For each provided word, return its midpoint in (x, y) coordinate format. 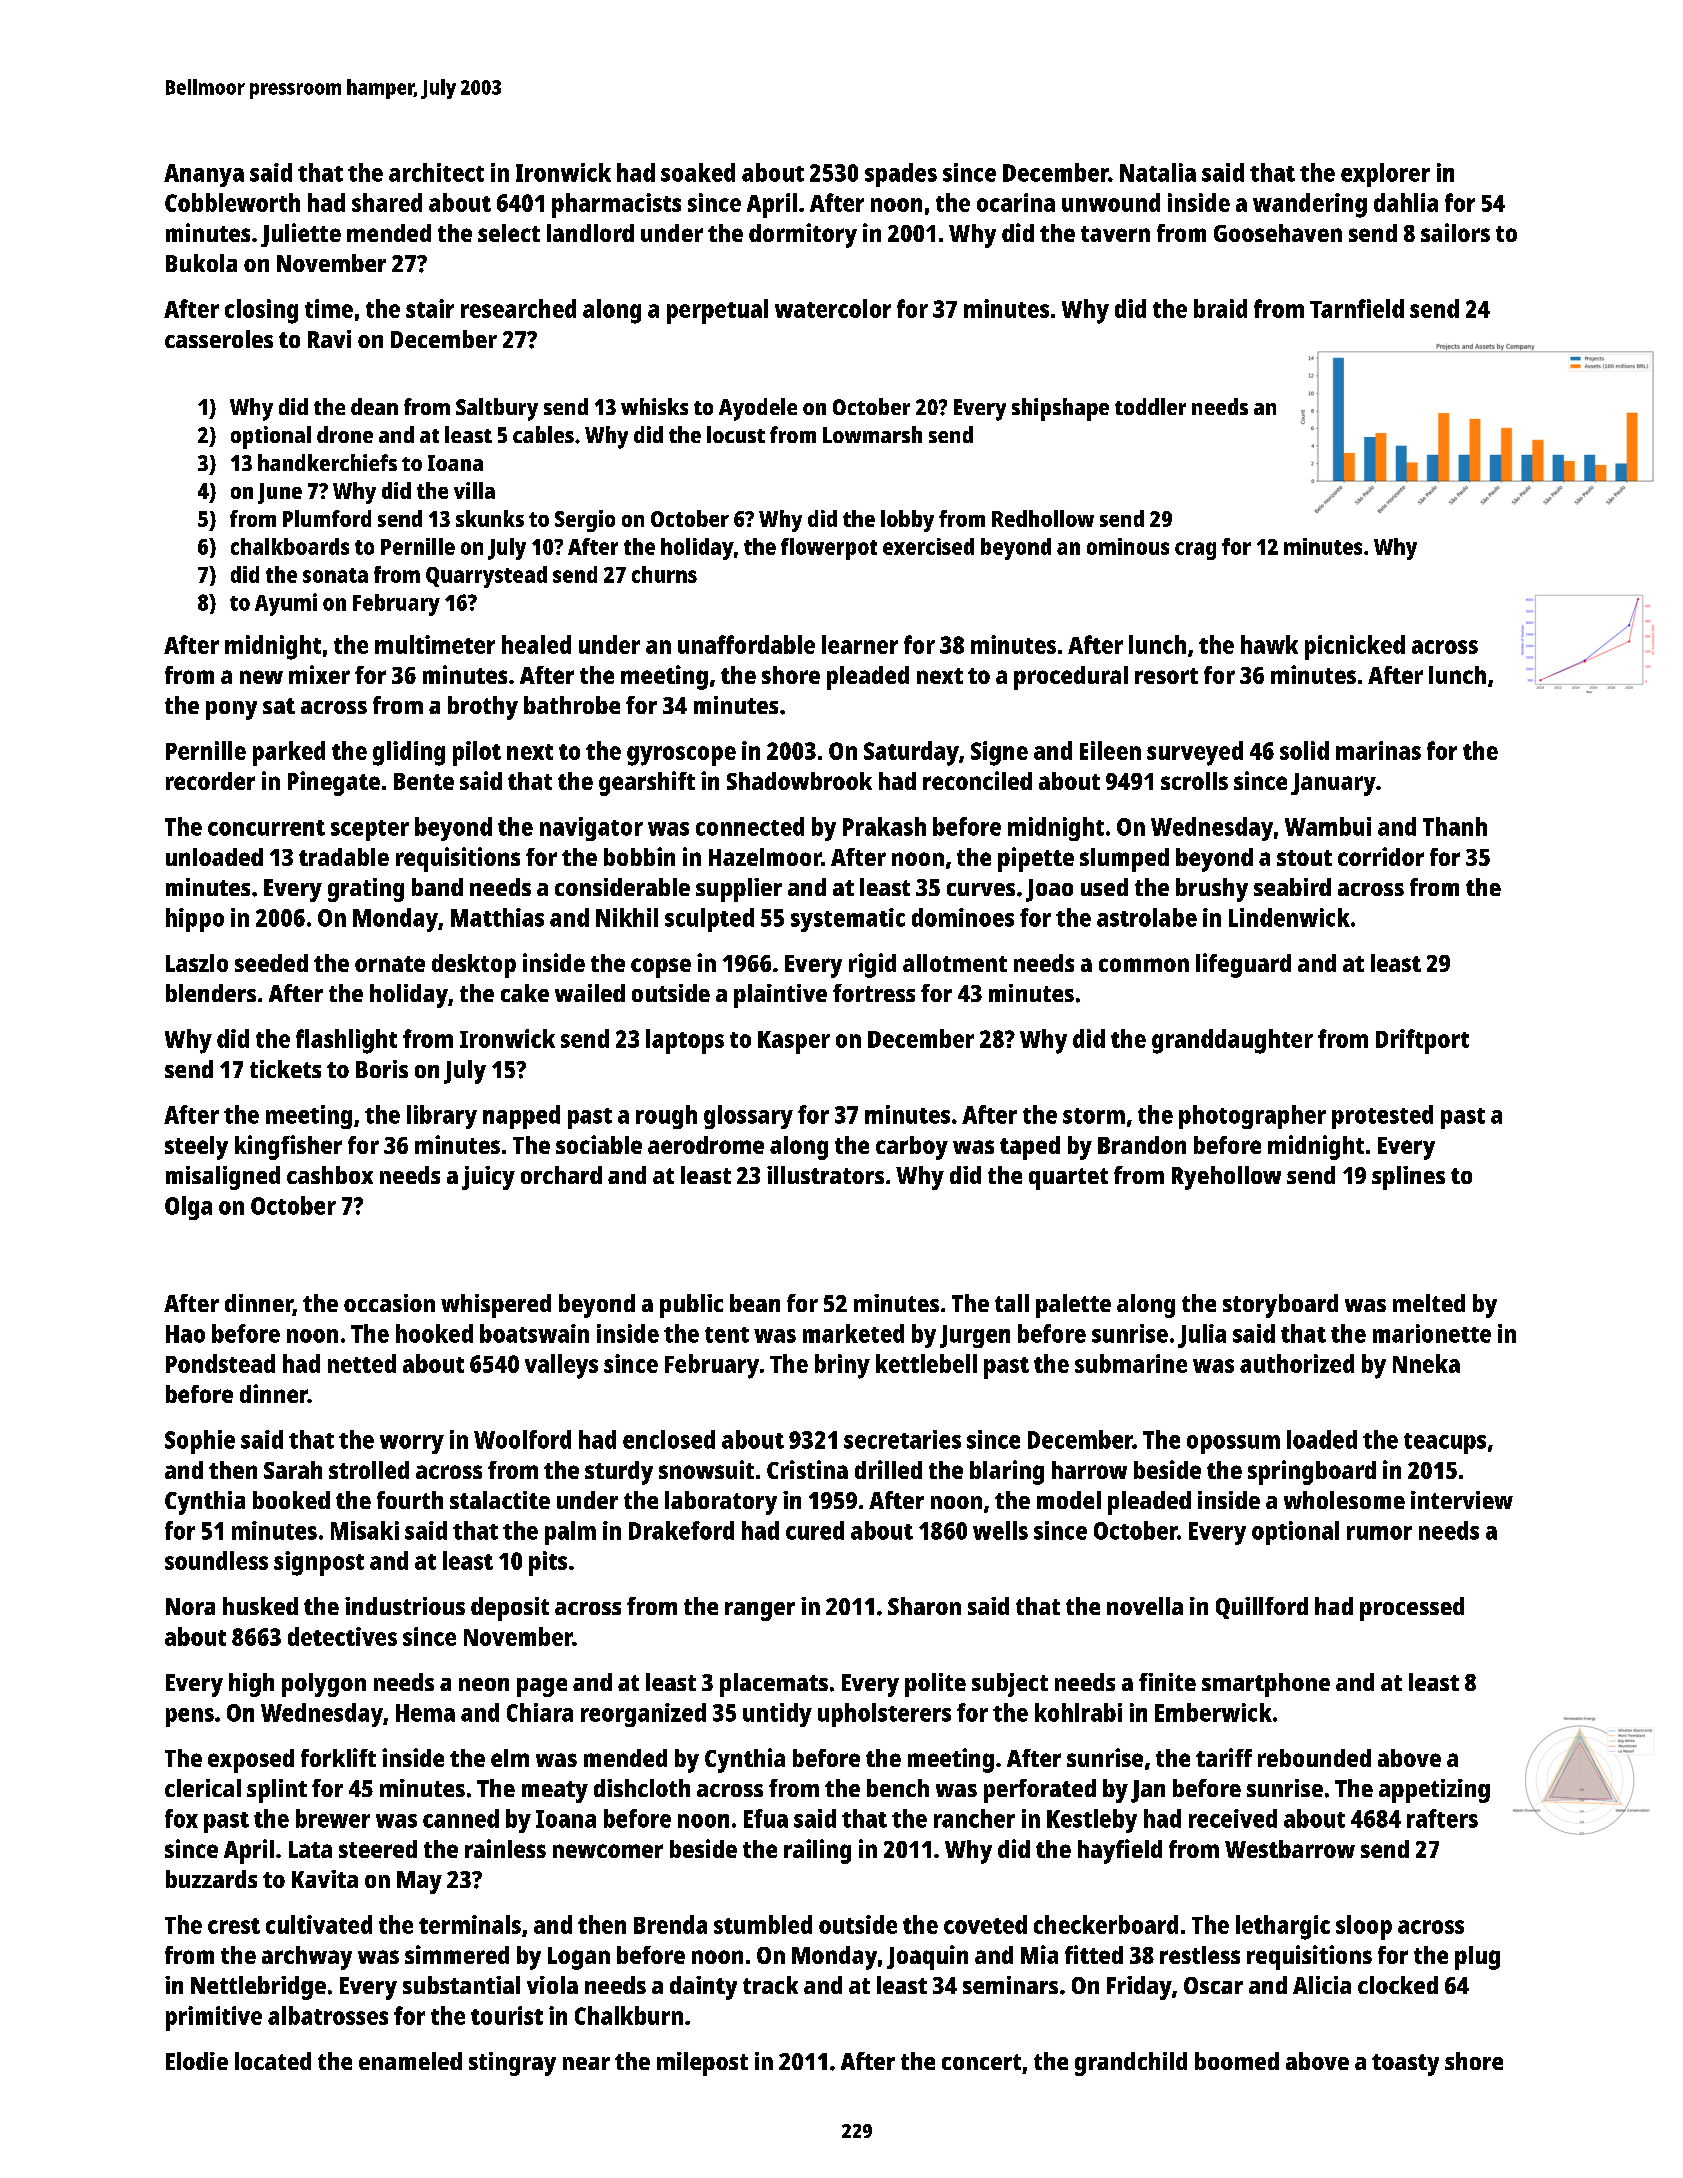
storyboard (1280, 1306)
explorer (1385, 175)
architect (436, 172)
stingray (512, 2064)
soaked (698, 172)
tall (1012, 1303)
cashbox (330, 1175)
